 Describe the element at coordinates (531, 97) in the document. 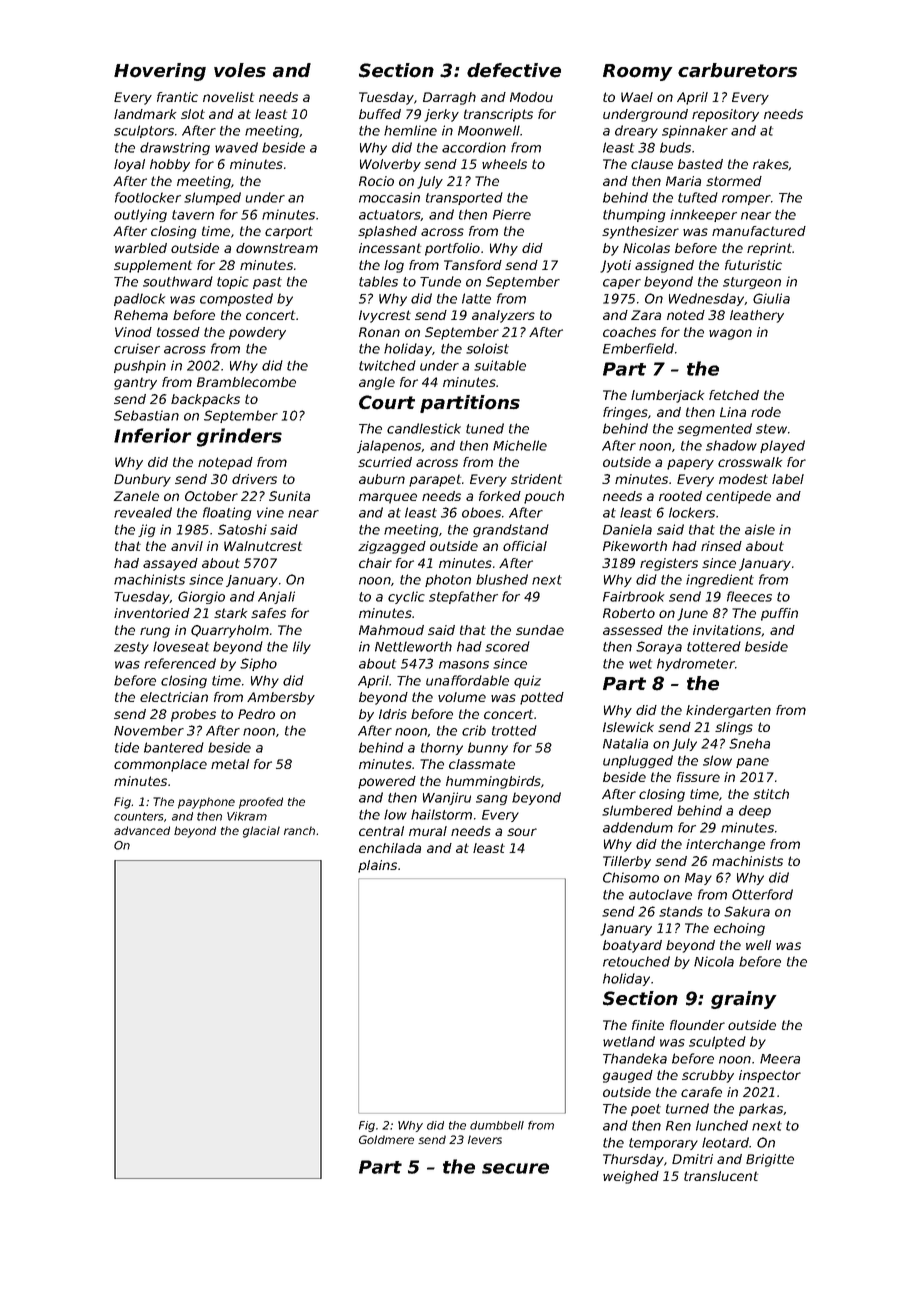

I see `Modou` at that location.
